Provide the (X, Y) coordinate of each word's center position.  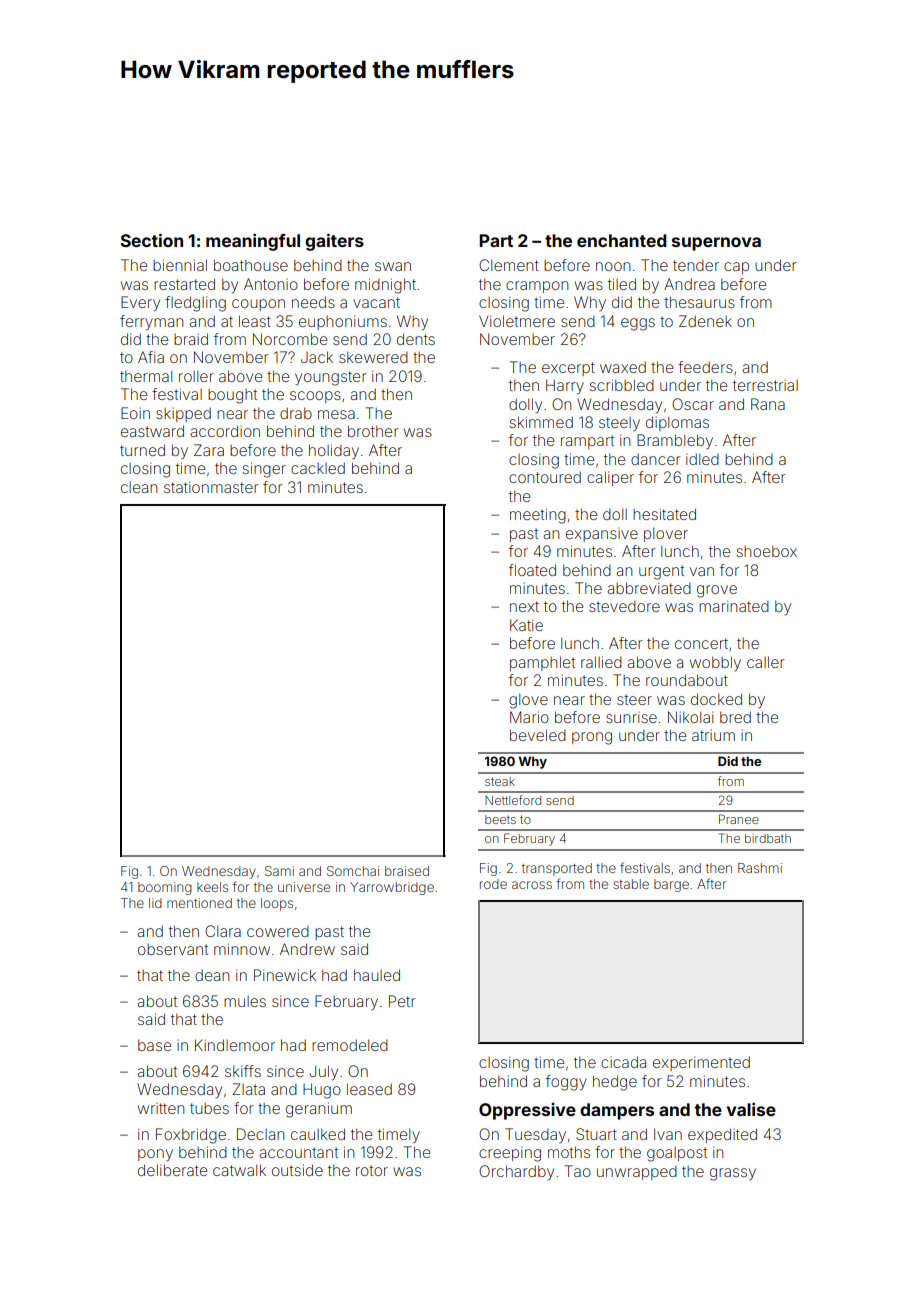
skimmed (541, 422)
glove (528, 701)
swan (393, 266)
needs (313, 302)
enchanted (622, 240)
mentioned (199, 903)
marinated (734, 606)
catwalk (239, 1170)
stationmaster (211, 487)
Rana (768, 404)
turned (142, 450)
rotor (372, 1170)
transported (557, 869)
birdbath (768, 838)
